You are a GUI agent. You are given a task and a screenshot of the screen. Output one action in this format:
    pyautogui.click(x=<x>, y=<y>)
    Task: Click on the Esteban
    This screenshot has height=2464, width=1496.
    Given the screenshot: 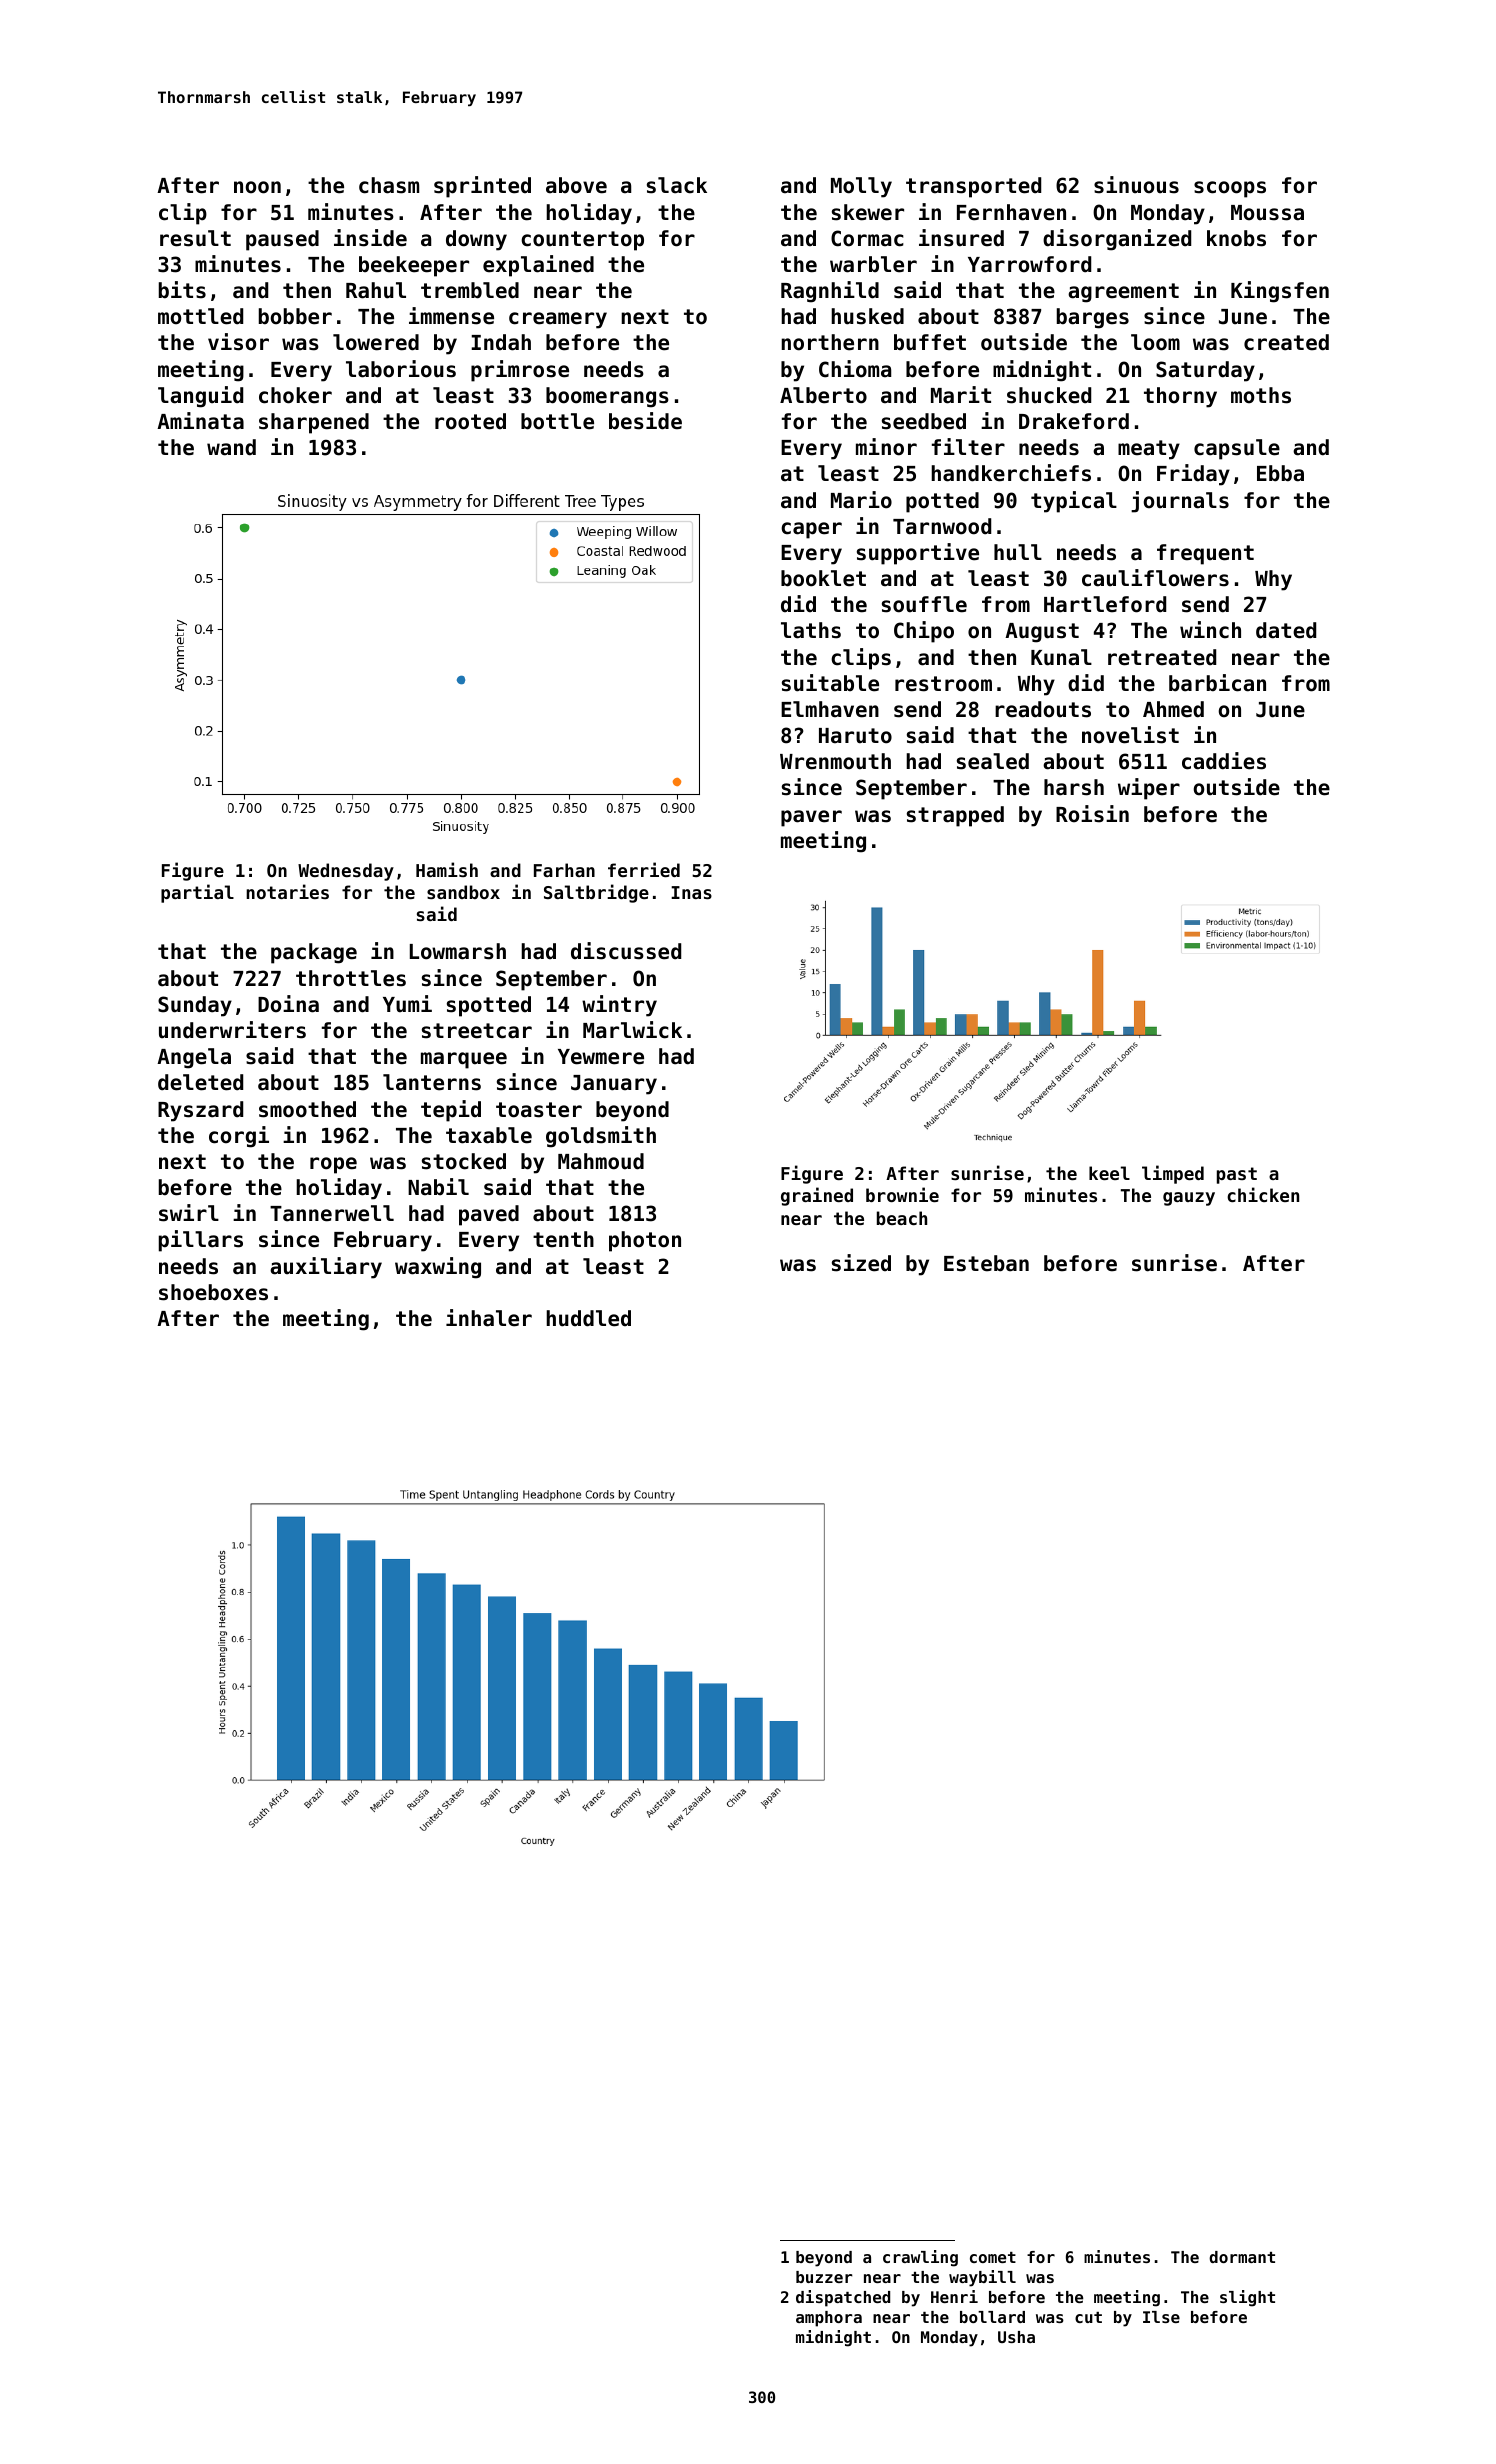 What is the action you would take?
    pyautogui.click(x=986, y=1263)
